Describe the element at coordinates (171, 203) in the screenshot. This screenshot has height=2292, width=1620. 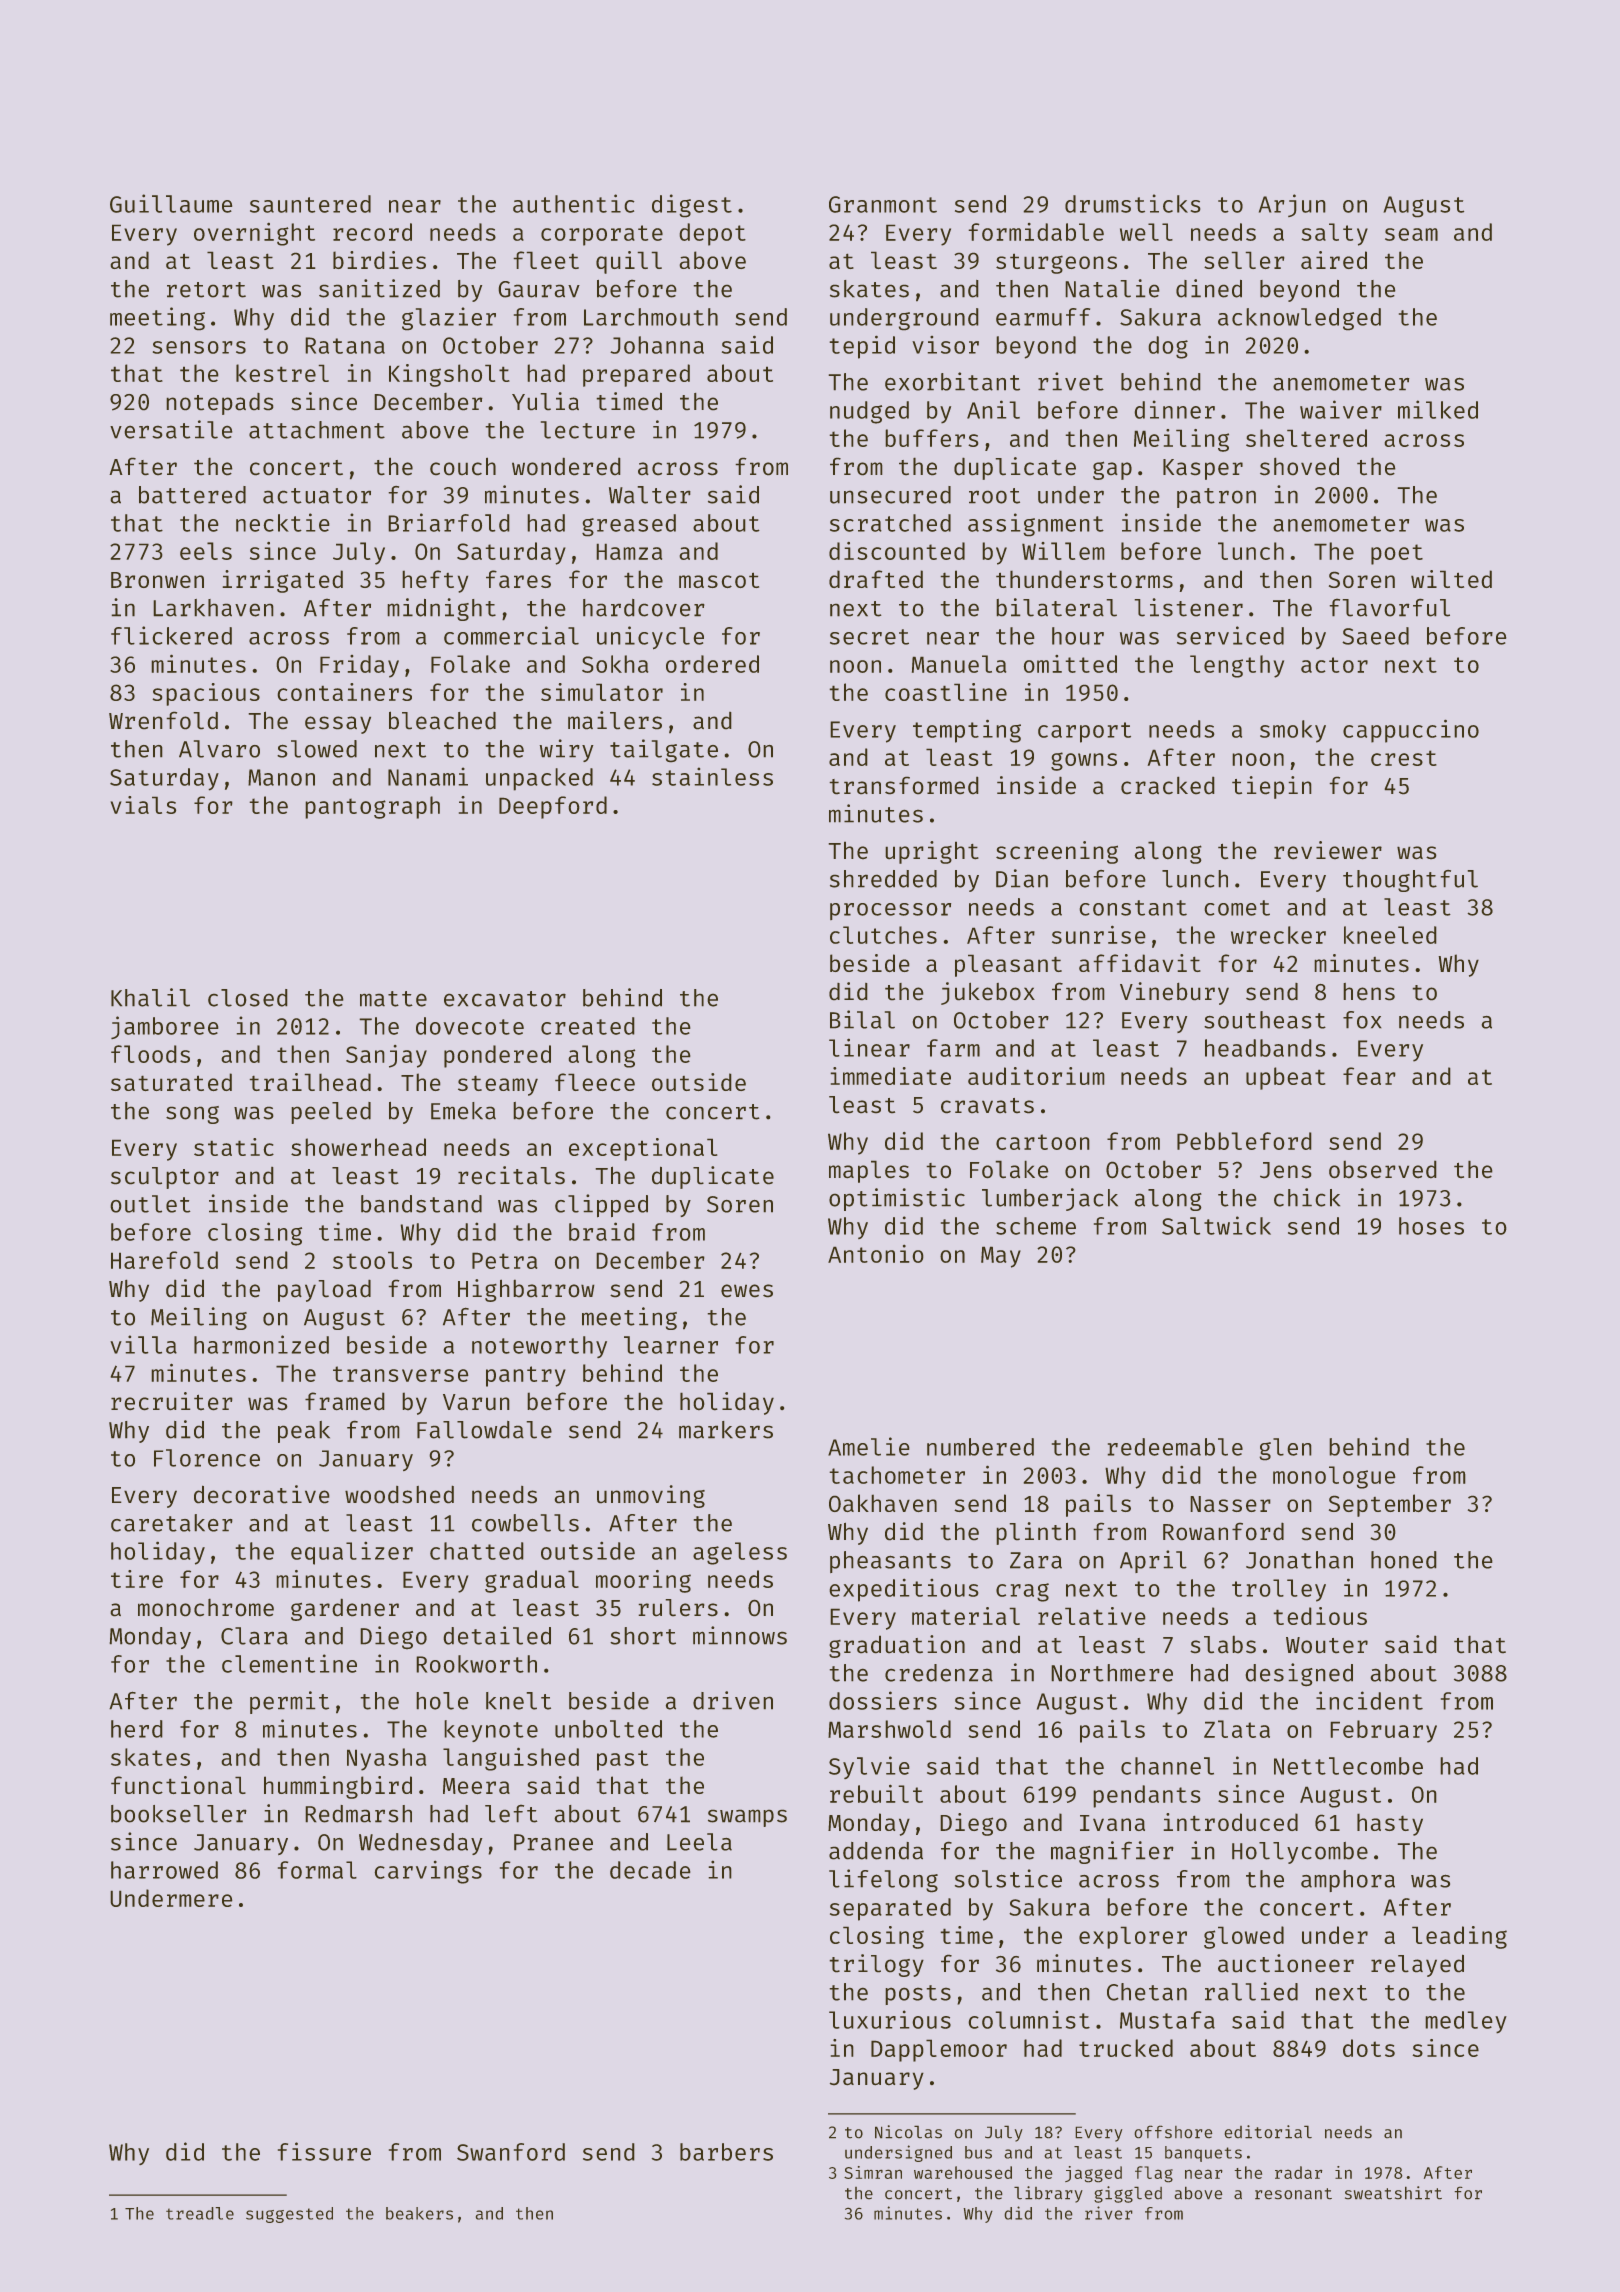
I see `Guillaume` at that location.
